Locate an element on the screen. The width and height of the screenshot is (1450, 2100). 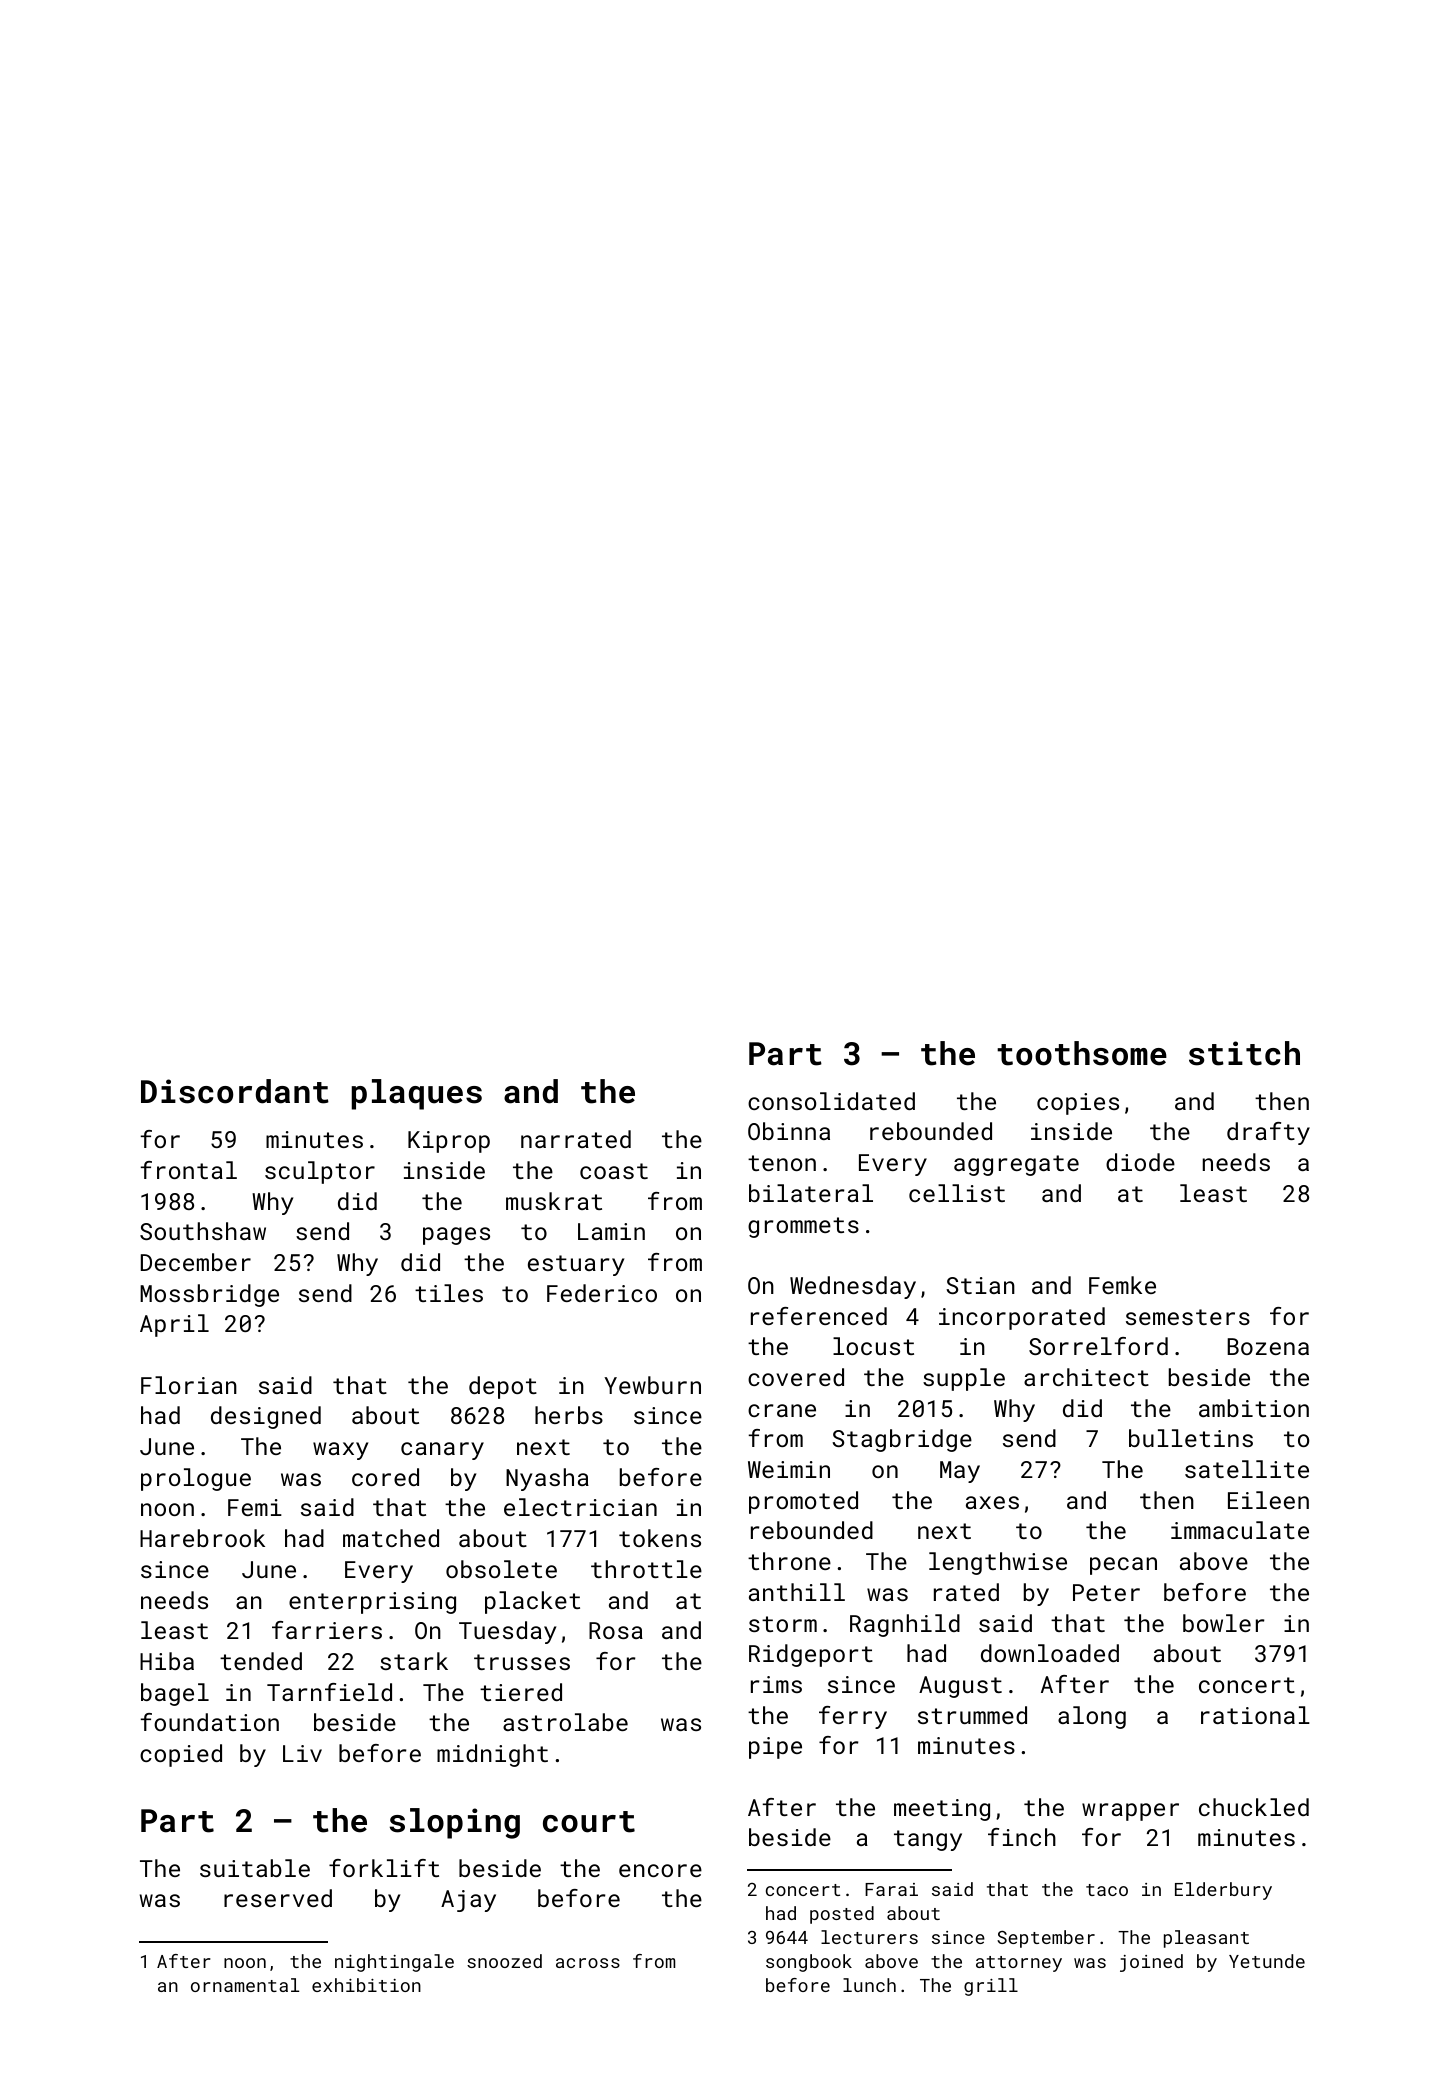
stitch is located at coordinates (1244, 1053).
